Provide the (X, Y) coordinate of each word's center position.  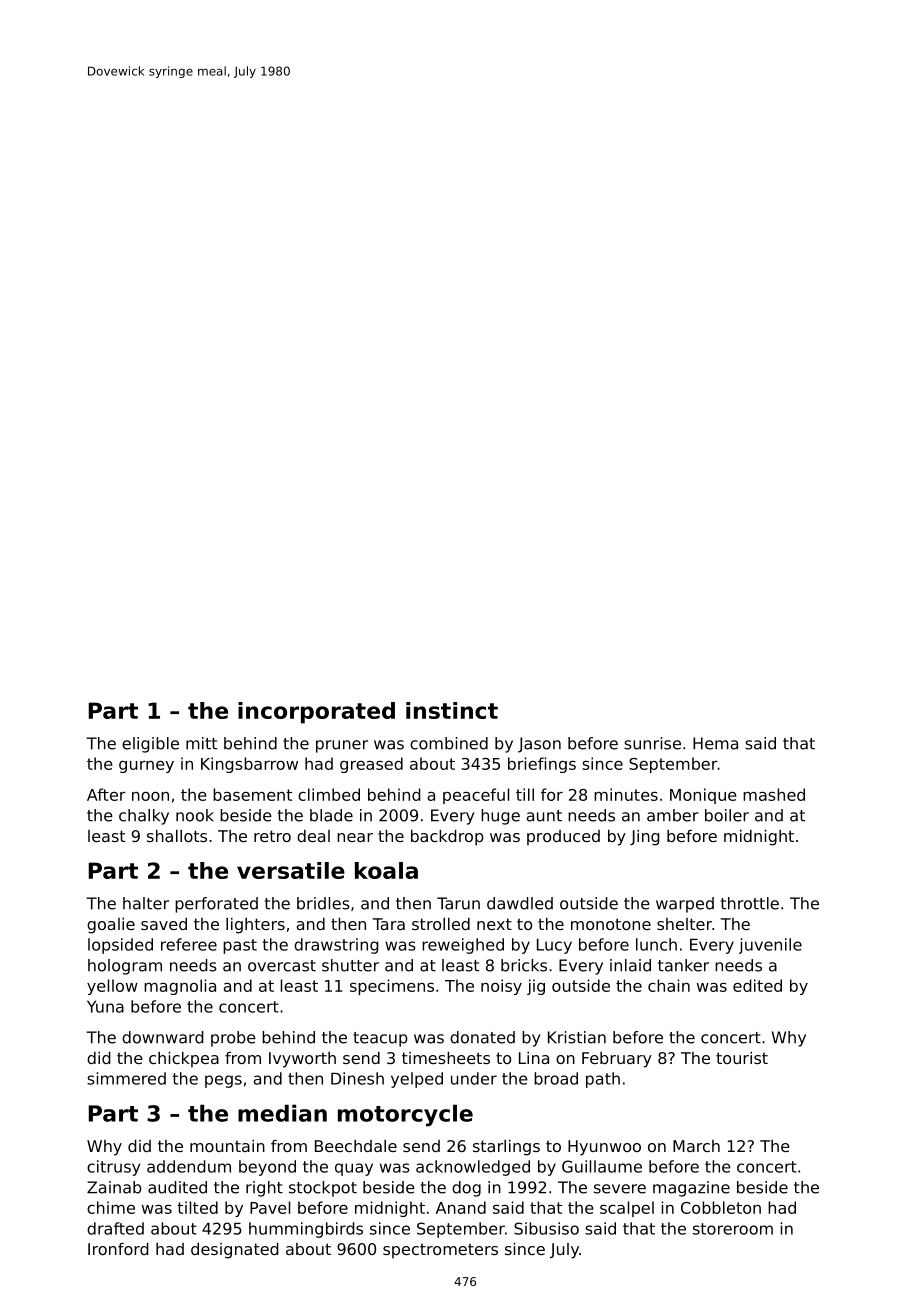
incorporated (316, 713)
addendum (189, 1166)
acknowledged (473, 1168)
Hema (715, 743)
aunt (544, 816)
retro (272, 836)
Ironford (118, 1249)
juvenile (770, 946)
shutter (350, 965)
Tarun (458, 903)
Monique (703, 796)
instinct (452, 710)
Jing (645, 838)
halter (146, 903)
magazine (691, 1189)
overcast (282, 966)
